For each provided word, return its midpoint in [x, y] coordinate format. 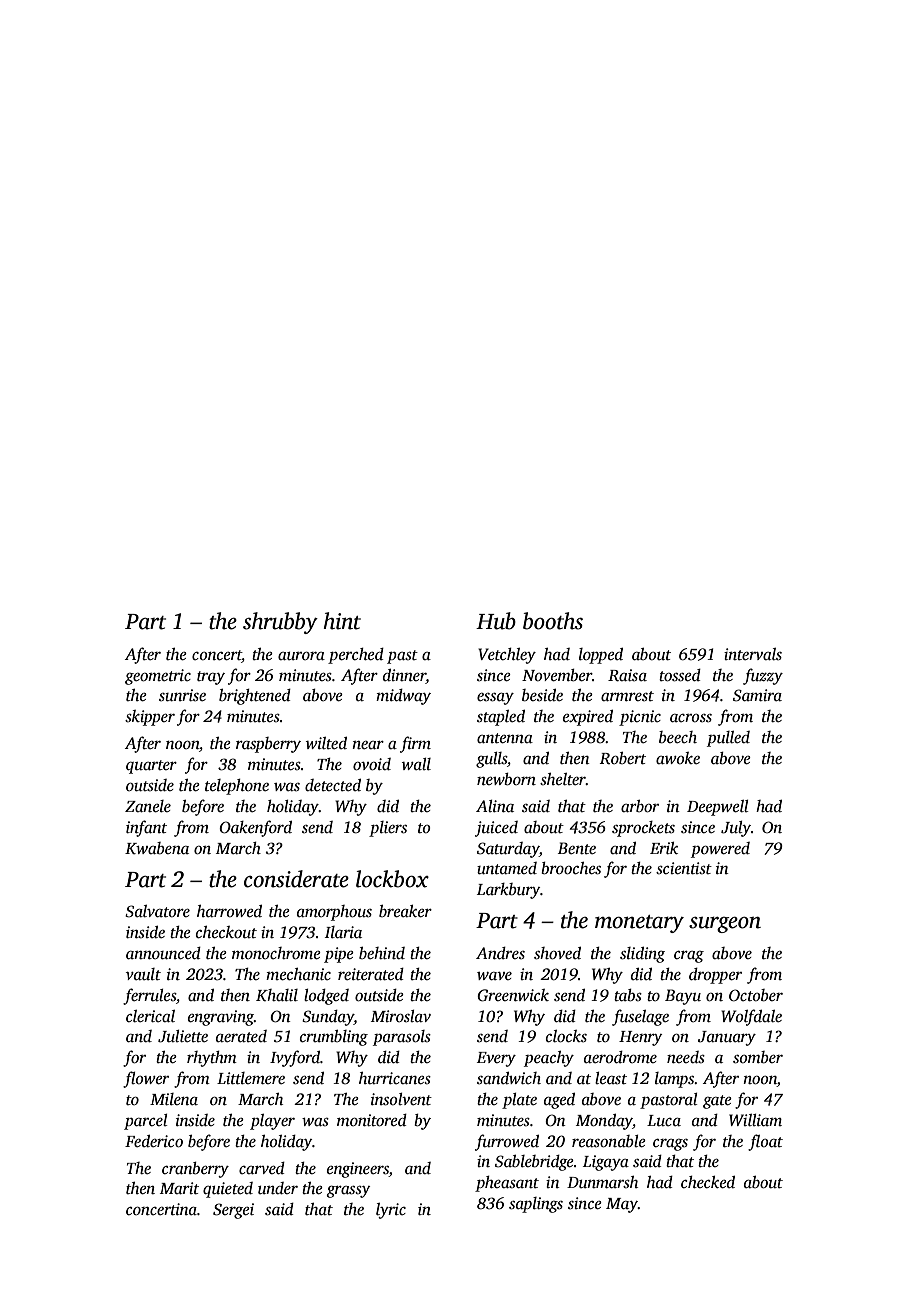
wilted [326, 743]
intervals [753, 654]
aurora [301, 656]
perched [356, 656]
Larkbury [508, 891]
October [756, 995]
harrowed [229, 911]
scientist [684, 868]
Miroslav [401, 1016]
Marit [179, 1188]
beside [542, 695]
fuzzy [763, 676]
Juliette [183, 1036]
